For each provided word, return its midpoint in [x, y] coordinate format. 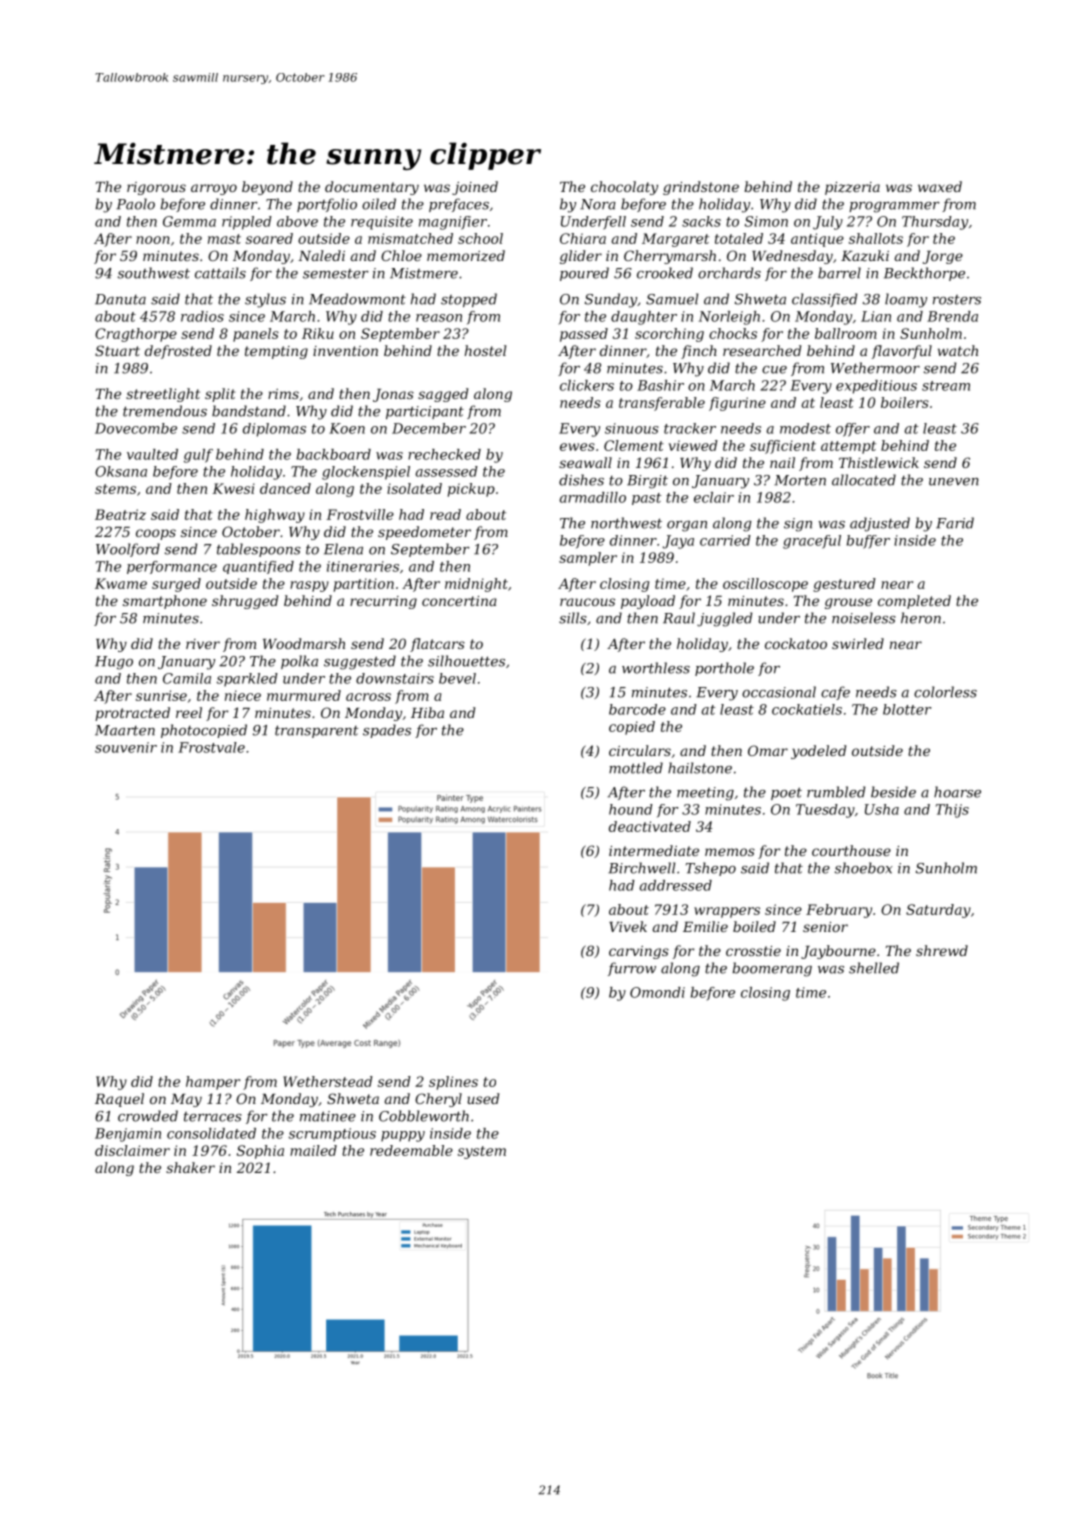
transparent [316, 731]
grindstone [701, 188]
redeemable [411, 1150]
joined [475, 188]
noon [153, 240]
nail [782, 462]
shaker [190, 1167]
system [482, 1152]
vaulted [152, 454]
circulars [640, 750]
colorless [945, 692]
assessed [446, 471]
